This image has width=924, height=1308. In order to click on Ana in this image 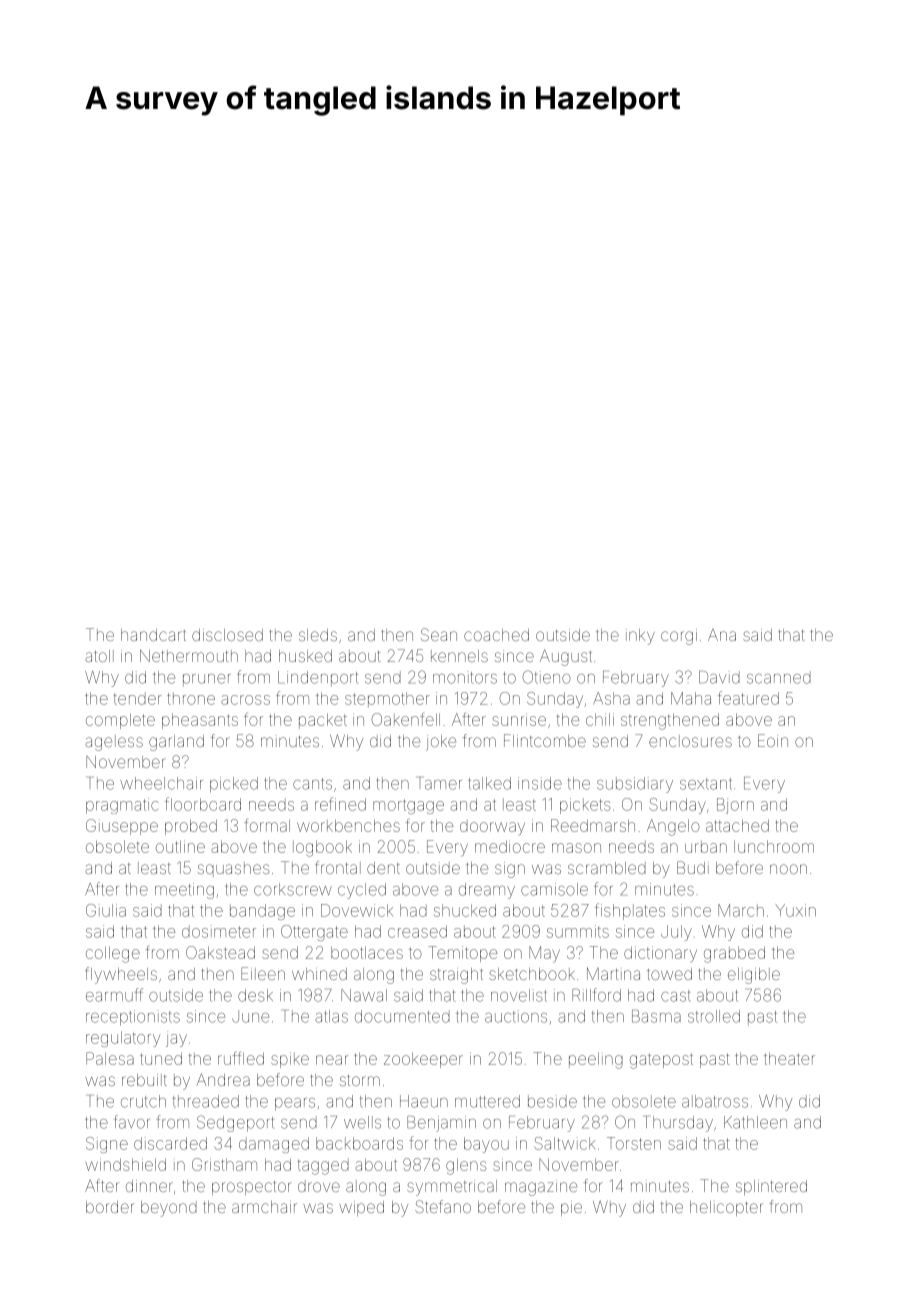, I will do `click(722, 635)`.
